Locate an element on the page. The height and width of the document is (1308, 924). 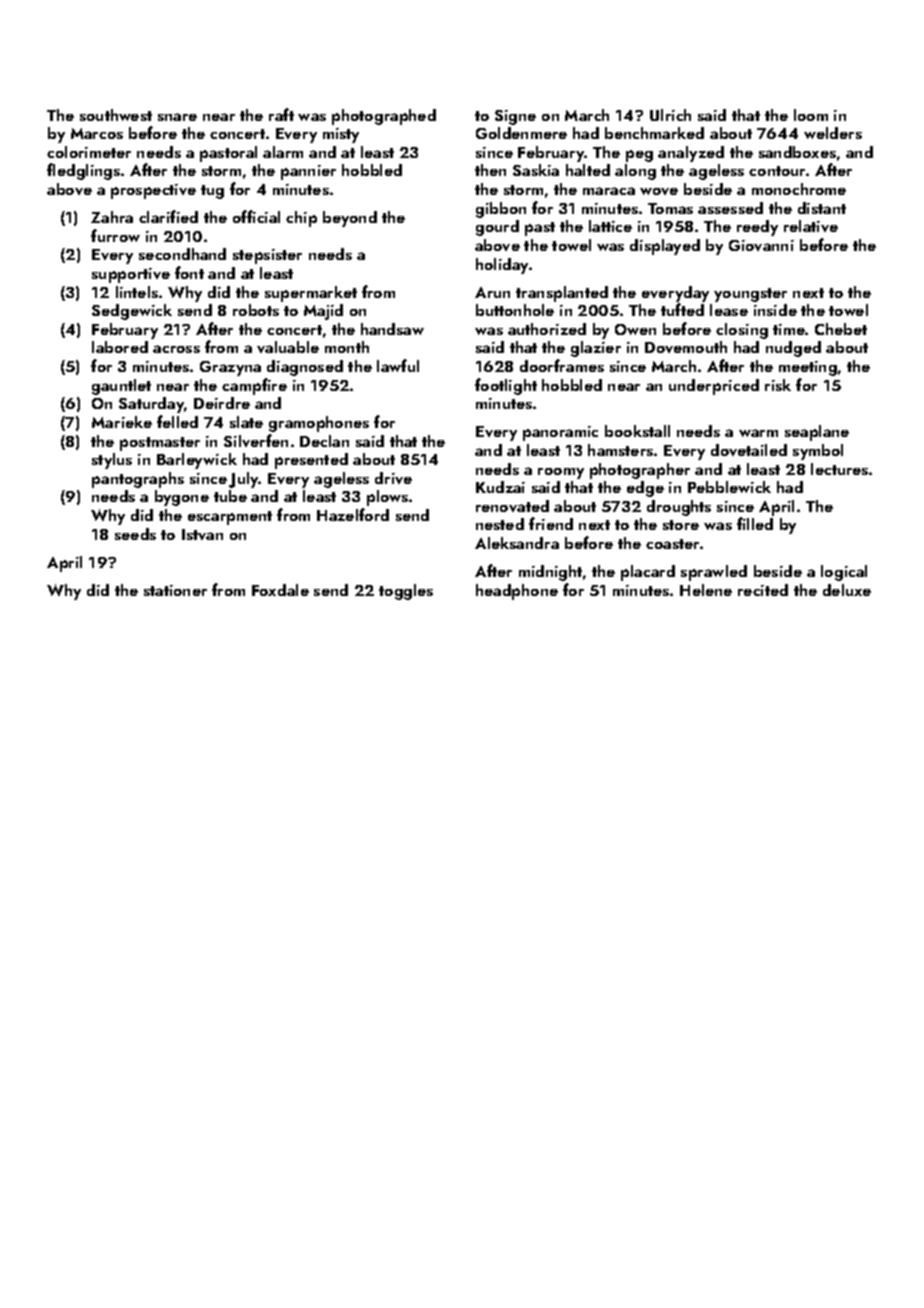
logical is located at coordinates (844, 573).
